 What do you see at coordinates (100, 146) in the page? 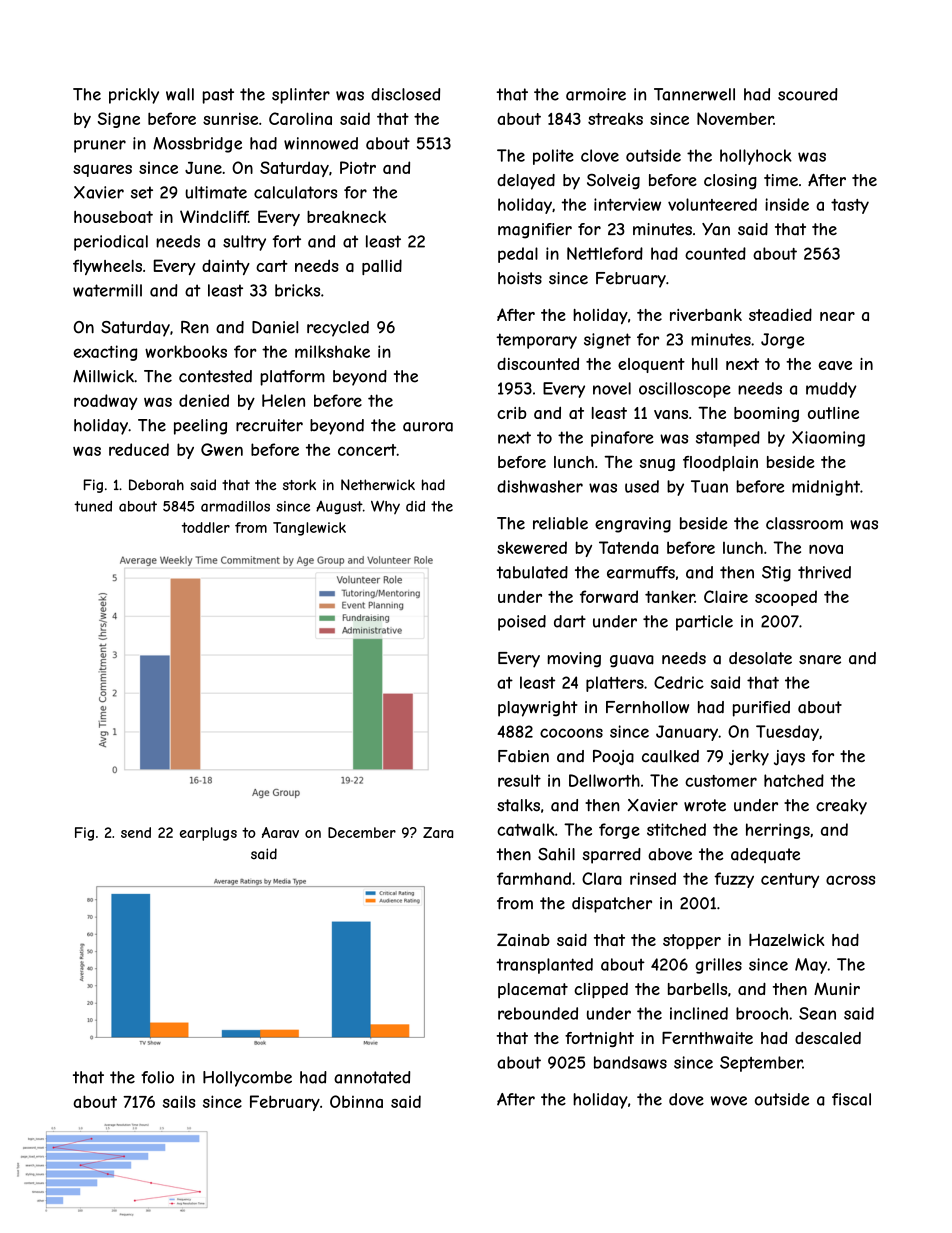
I see `pruner` at bounding box center [100, 146].
